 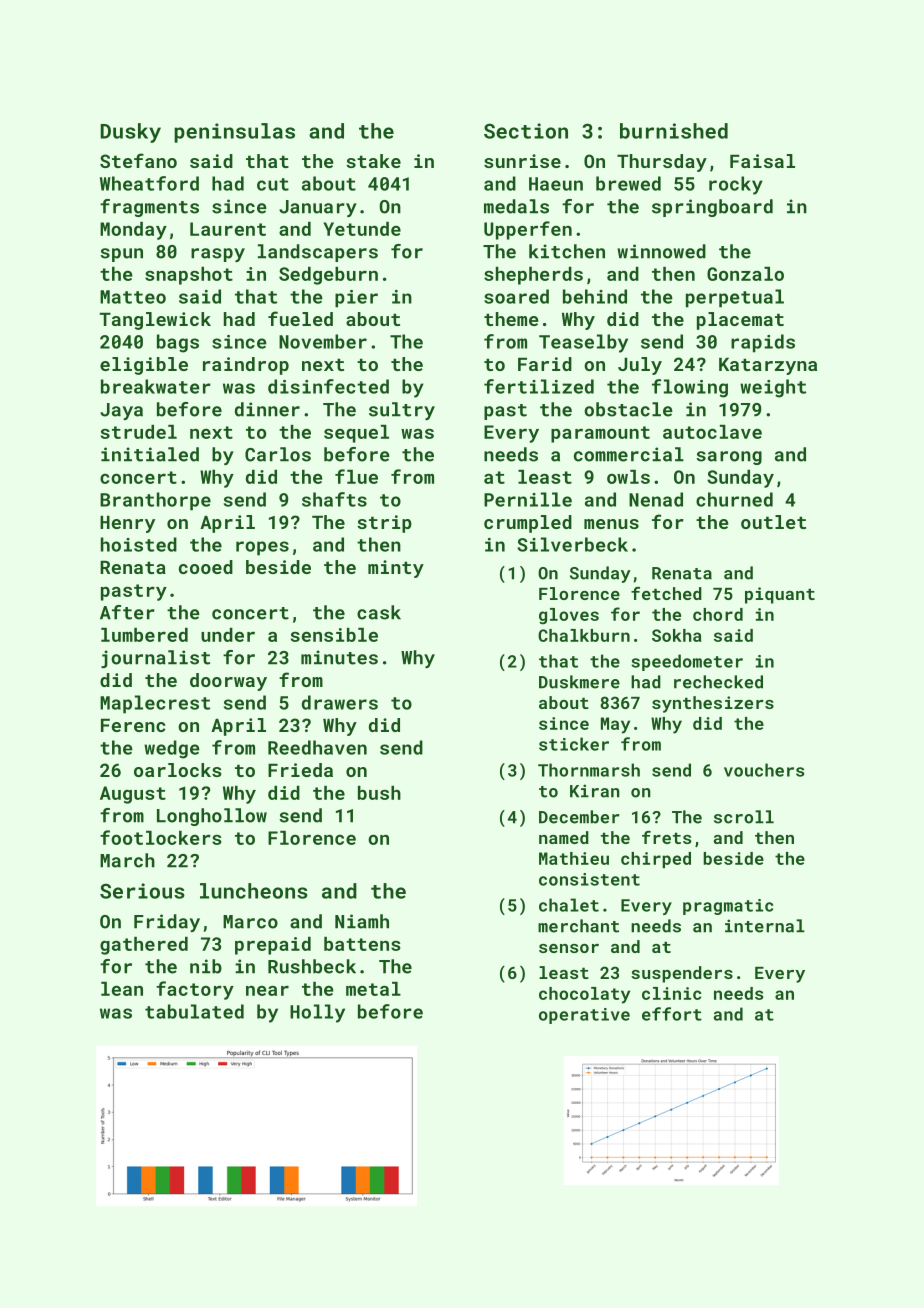 What do you see at coordinates (674, 131) in the document?
I see `burnished` at bounding box center [674, 131].
